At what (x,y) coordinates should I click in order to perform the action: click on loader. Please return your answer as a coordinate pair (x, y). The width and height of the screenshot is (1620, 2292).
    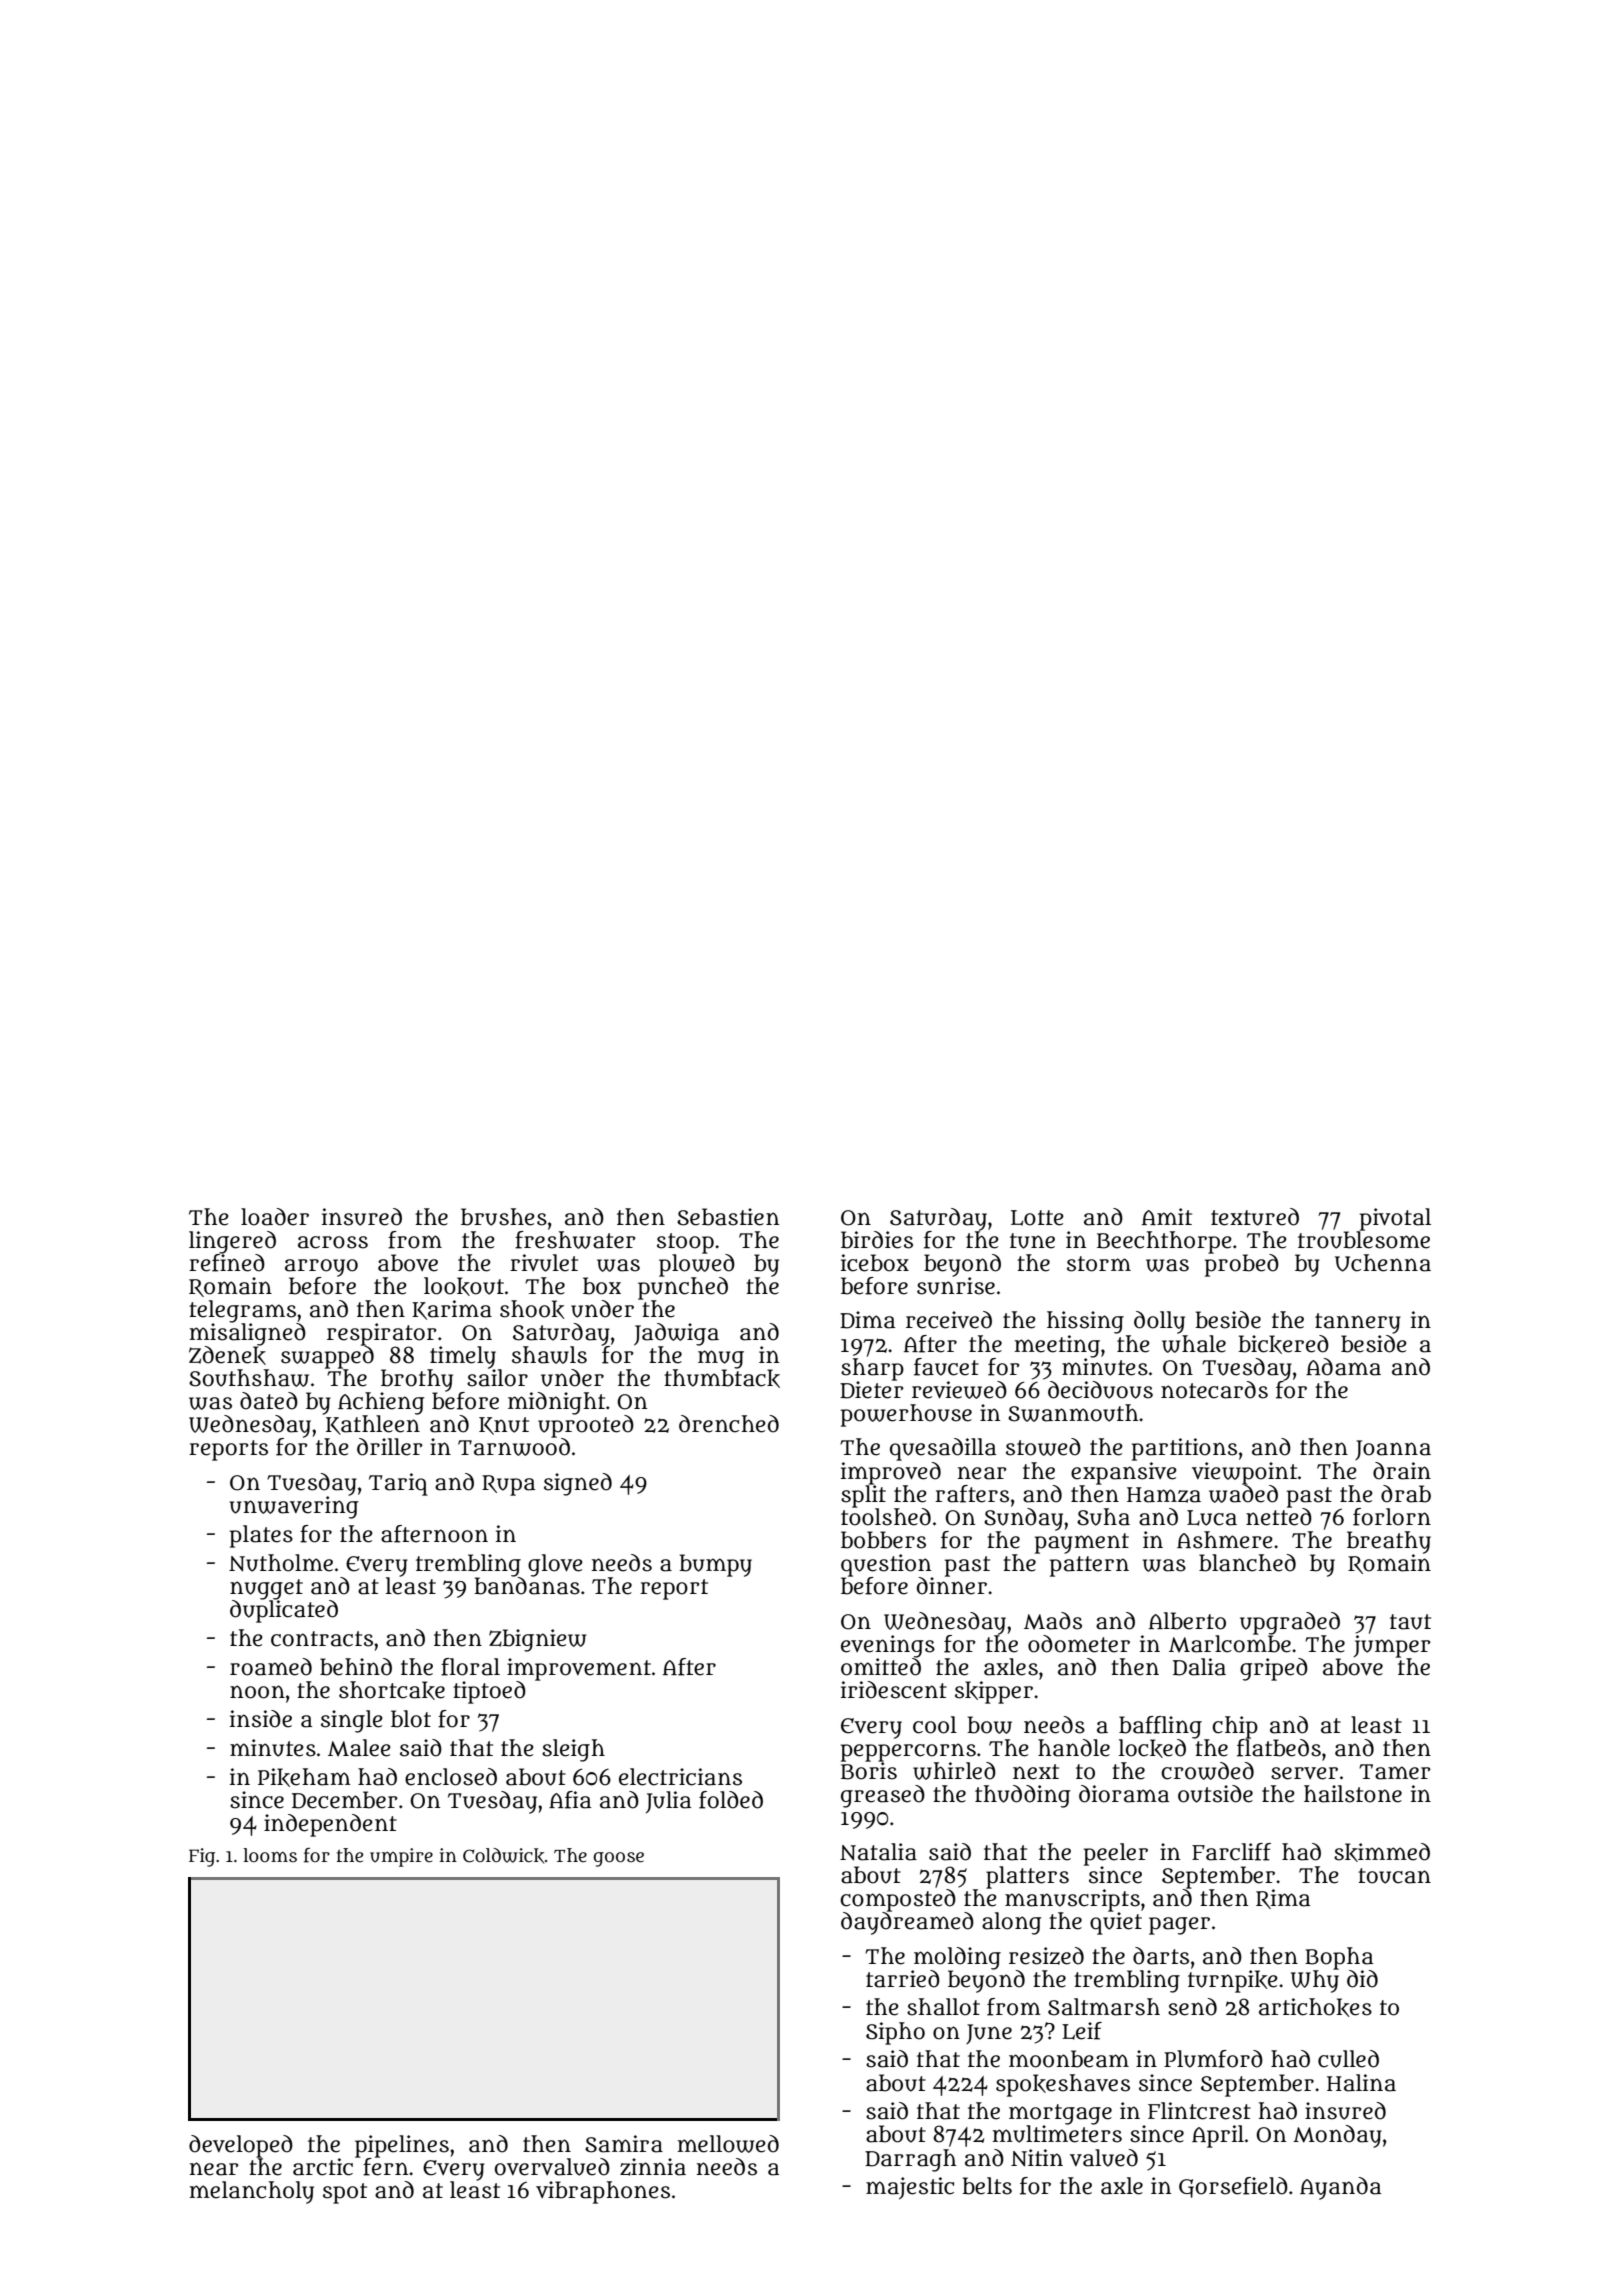
    Looking at the image, I should click on (275, 1217).
